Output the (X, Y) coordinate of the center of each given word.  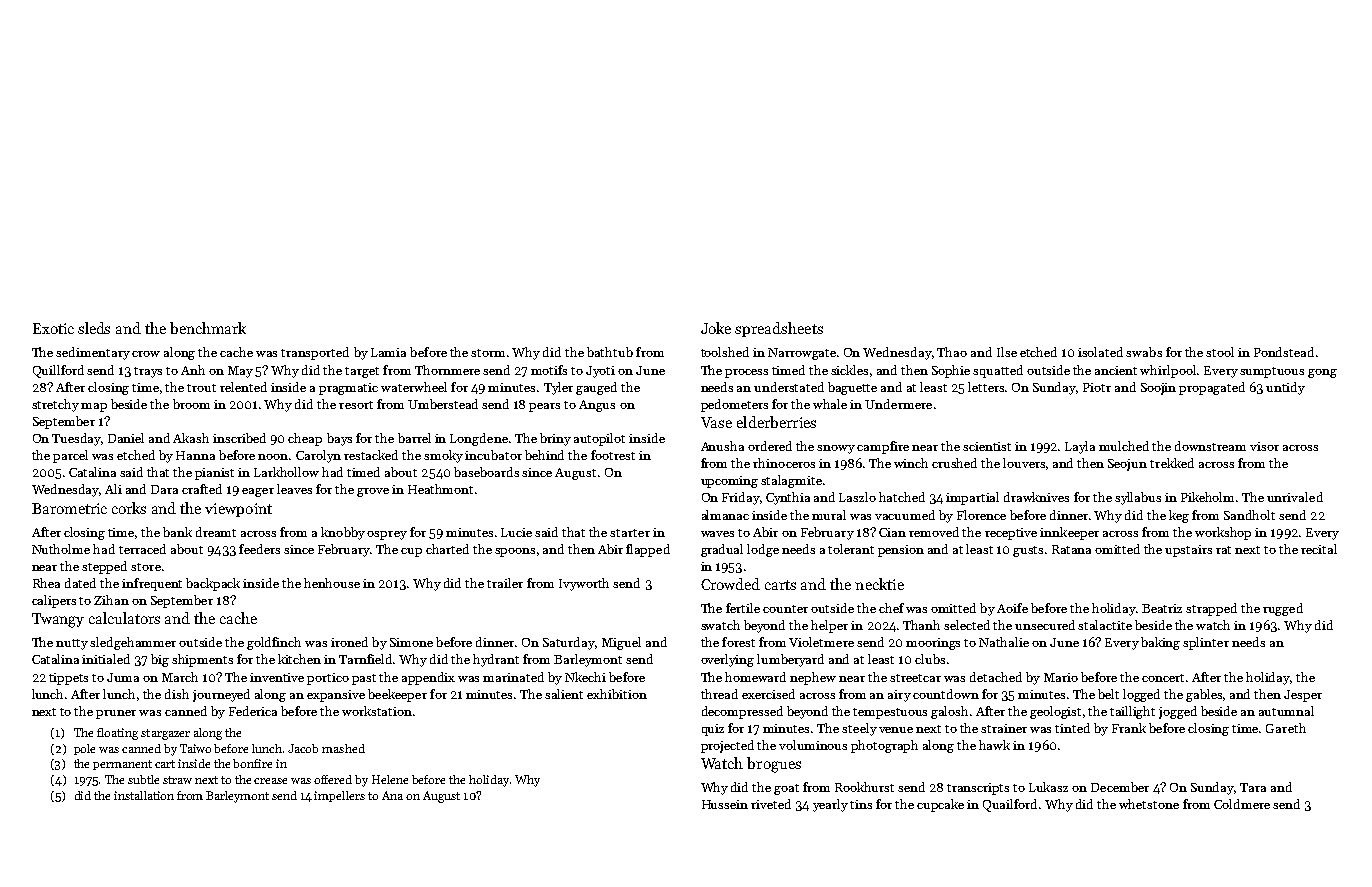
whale (830, 404)
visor (1264, 446)
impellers (339, 796)
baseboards (486, 472)
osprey (387, 535)
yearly (830, 805)
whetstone (1149, 804)
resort (356, 405)
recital (1319, 549)
